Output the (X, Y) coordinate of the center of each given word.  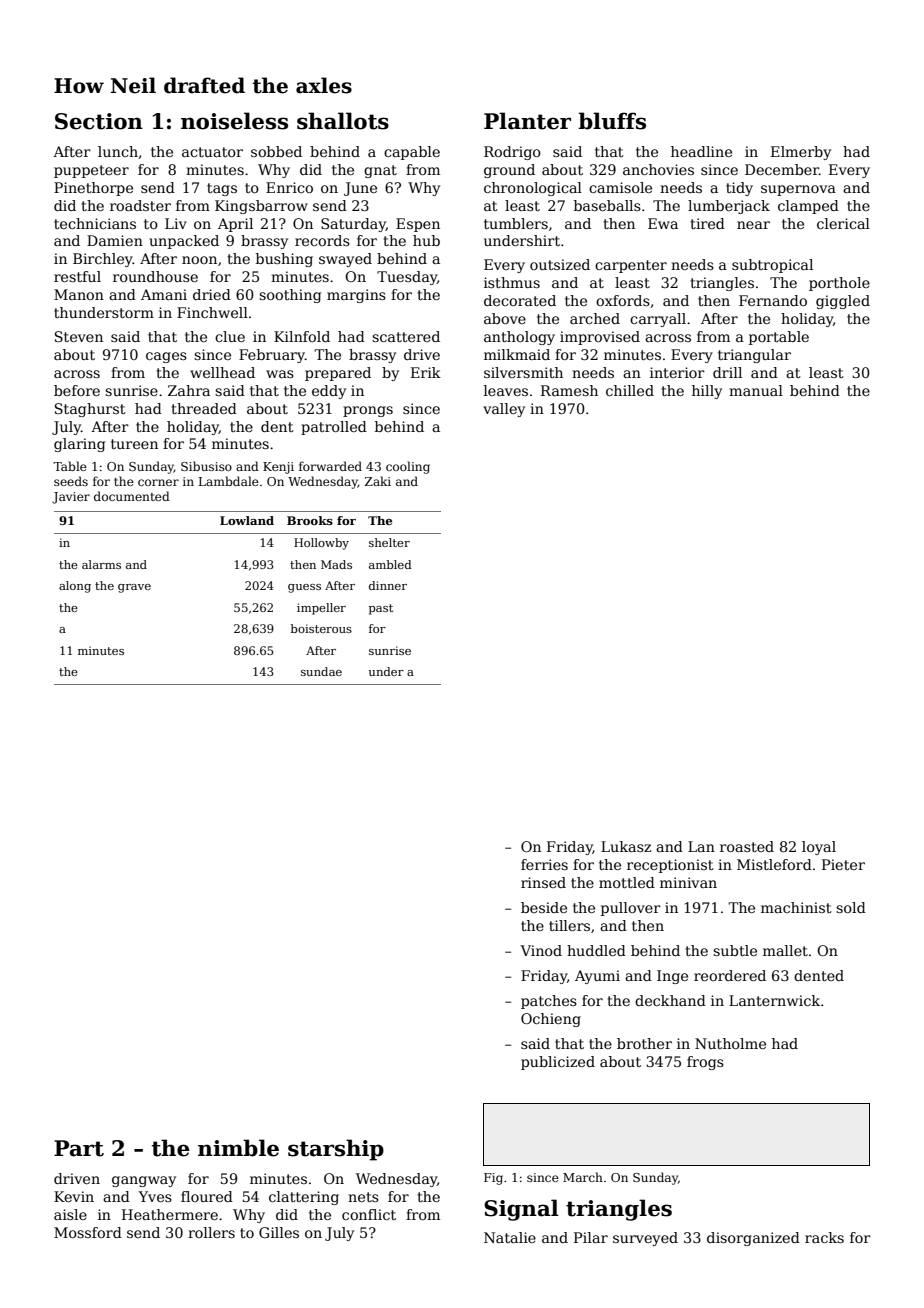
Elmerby (801, 153)
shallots (343, 121)
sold (851, 907)
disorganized (753, 1239)
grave (134, 588)
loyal (819, 848)
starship (336, 1150)
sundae (321, 671)
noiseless (234, 121)
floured (207, 1196)
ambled (390, 564)
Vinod (541, 950)
